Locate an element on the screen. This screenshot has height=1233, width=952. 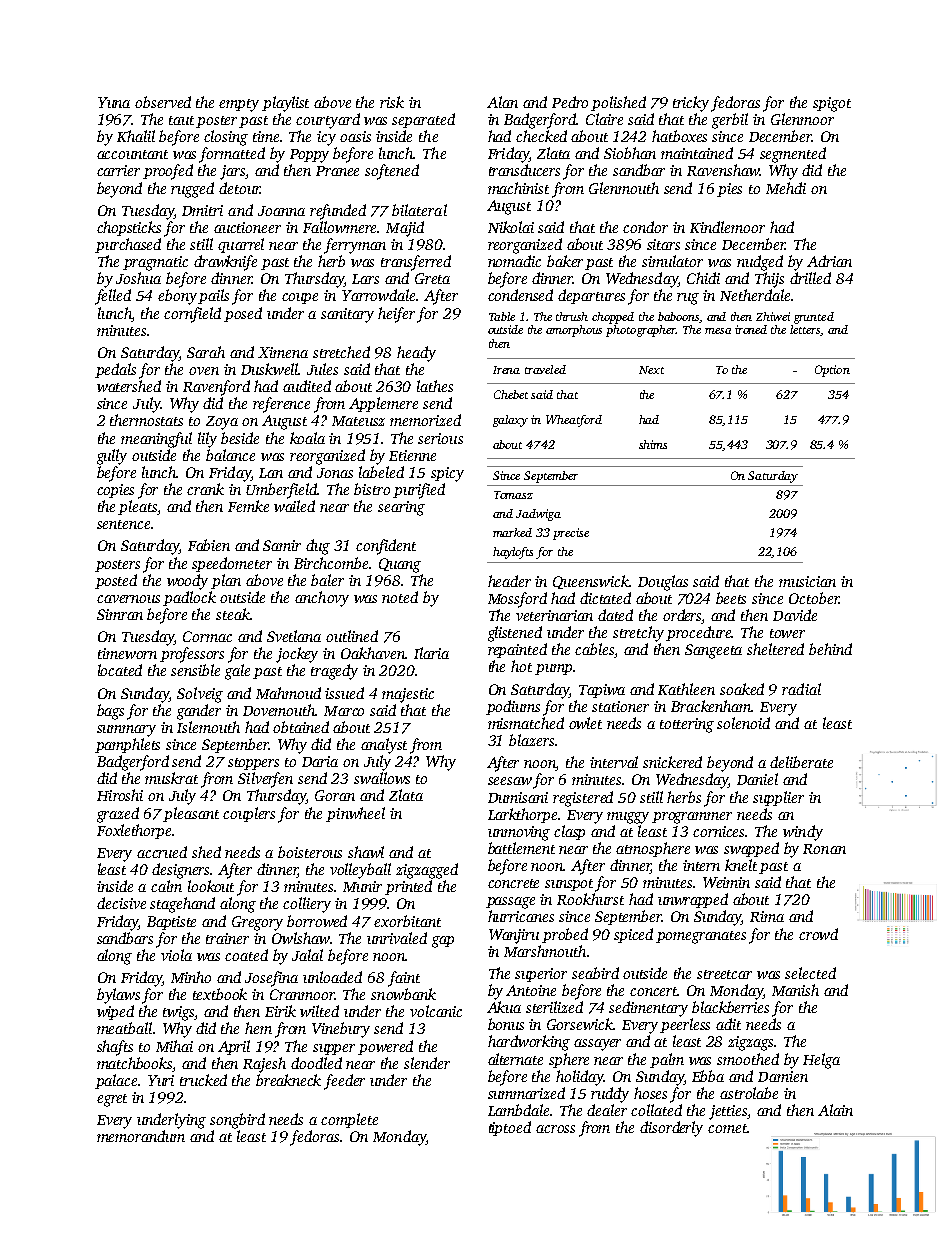
Claire is located at coordinates (604, 119).
